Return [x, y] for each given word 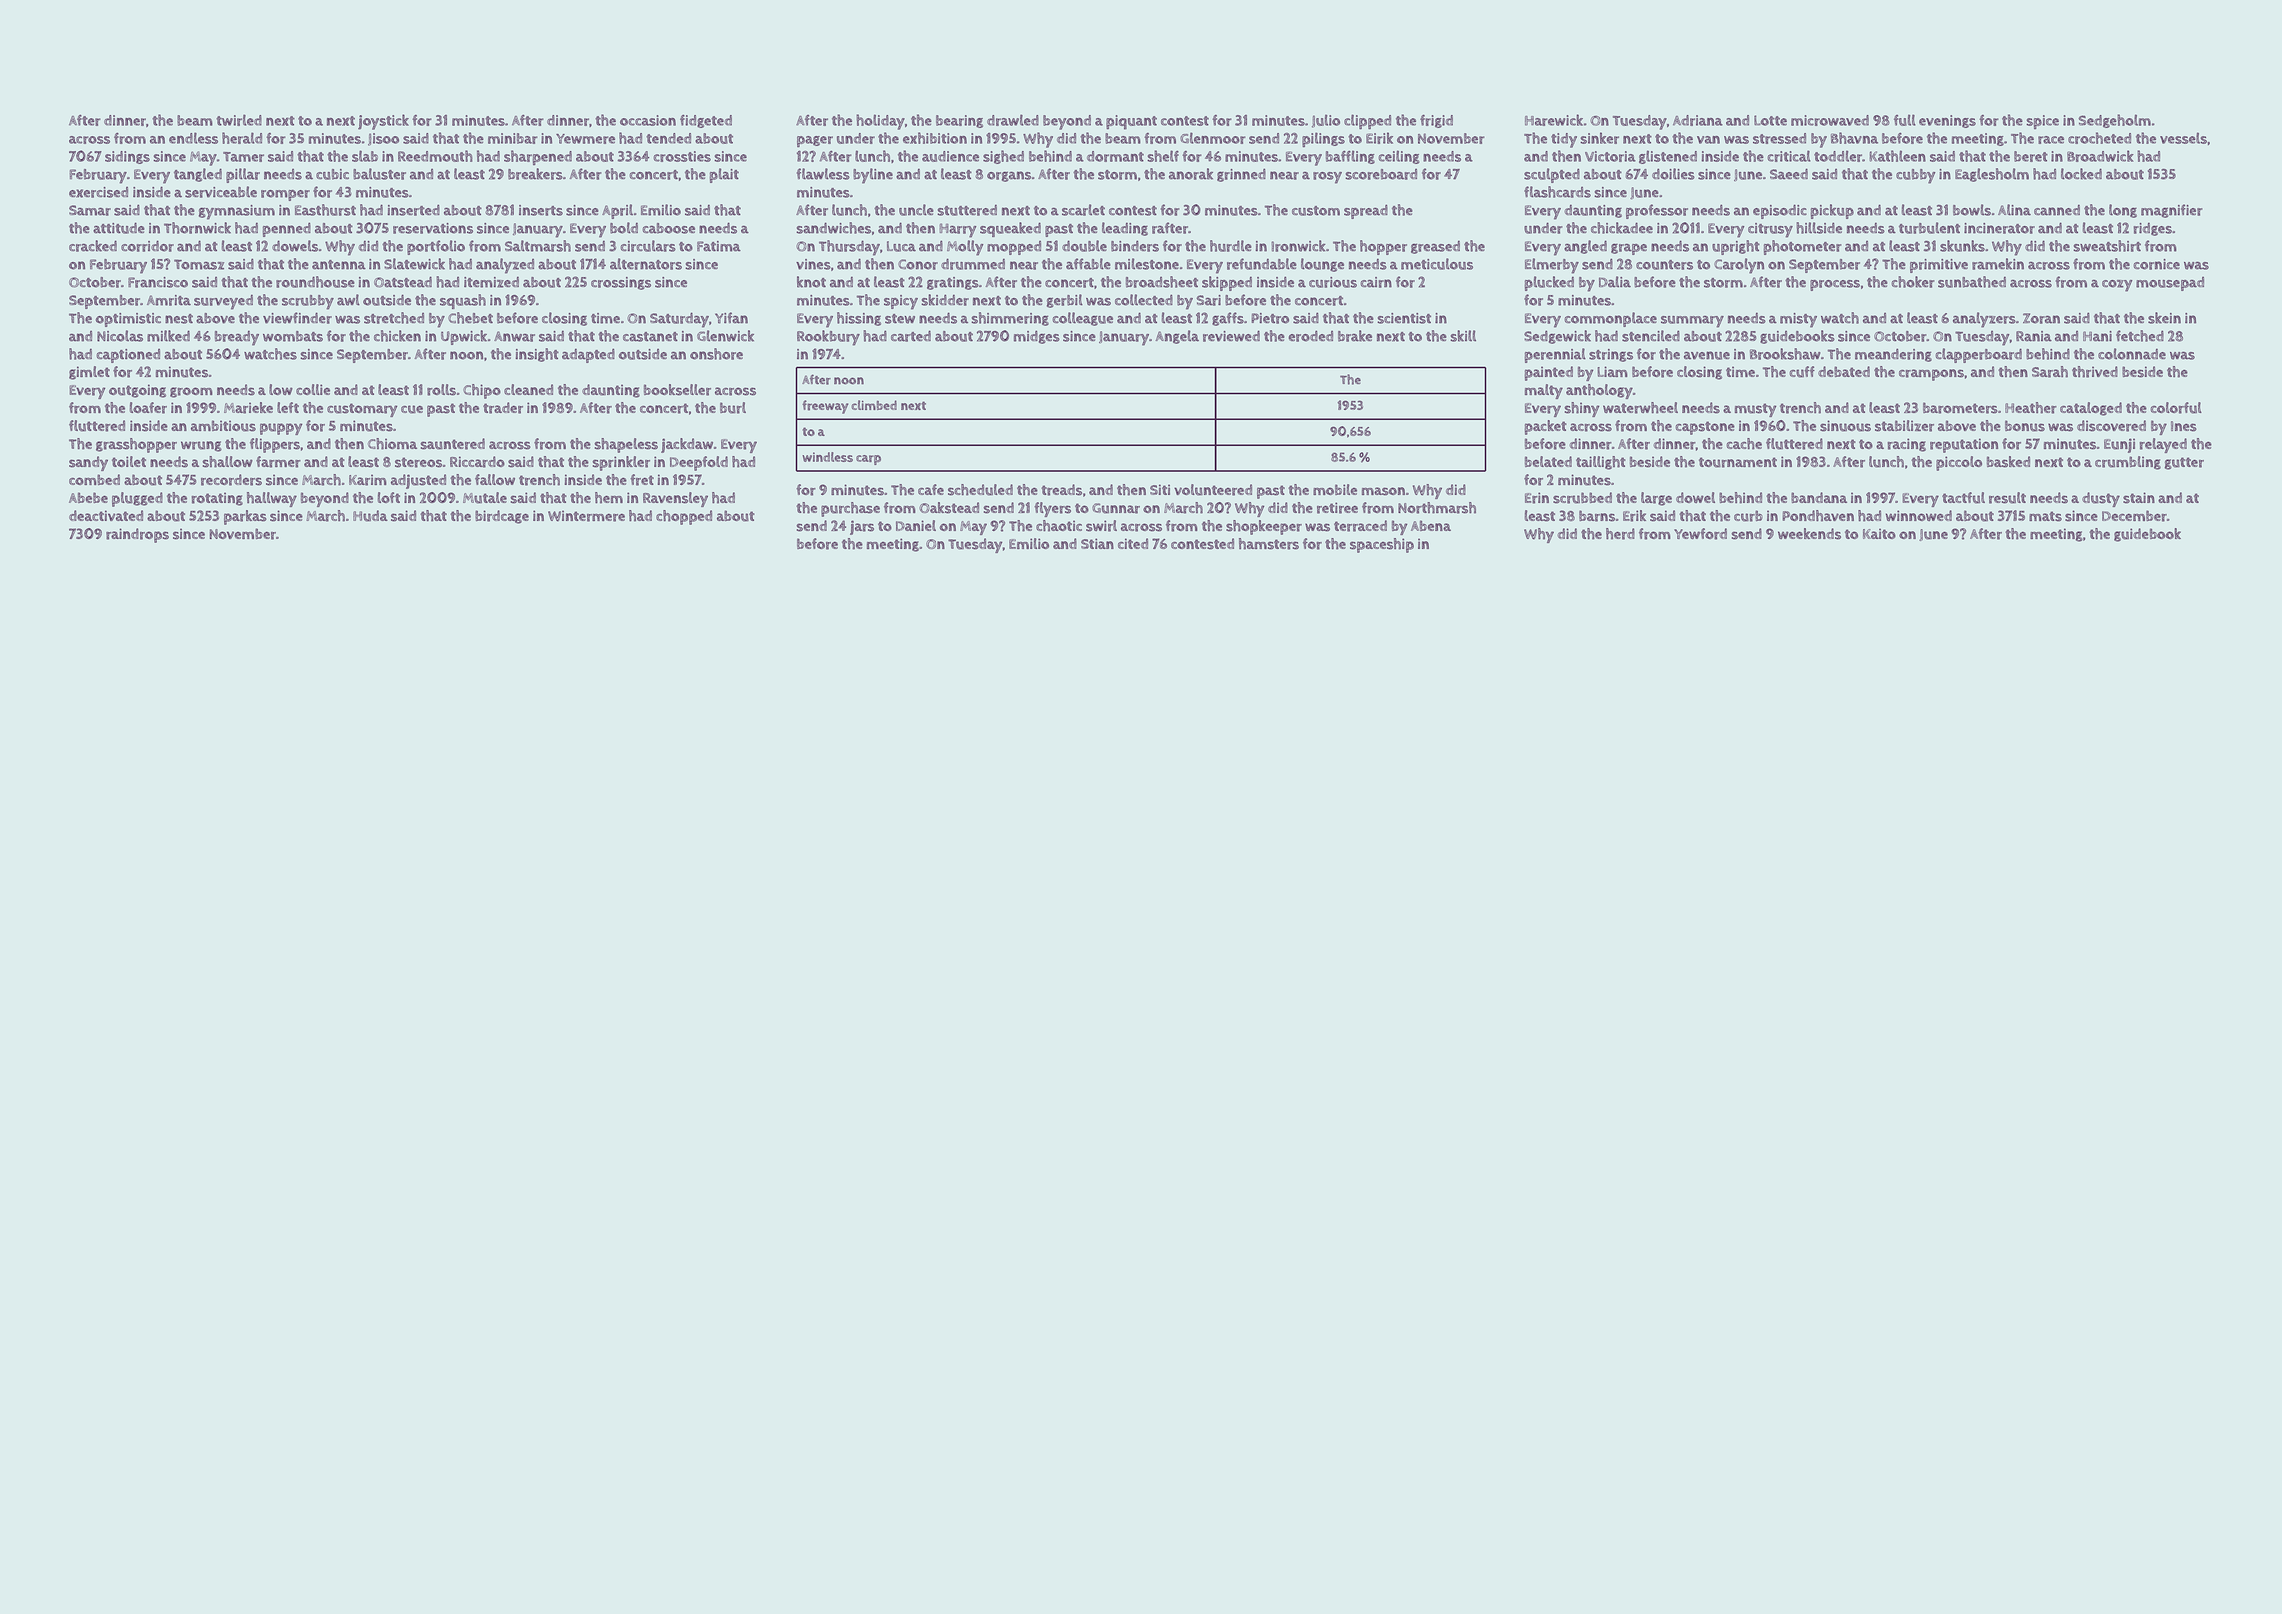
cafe [931, 489]
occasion [648, 120]
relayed [2163, 445]
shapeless [626, 445]
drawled [1013, 120]
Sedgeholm [2115, 121]
